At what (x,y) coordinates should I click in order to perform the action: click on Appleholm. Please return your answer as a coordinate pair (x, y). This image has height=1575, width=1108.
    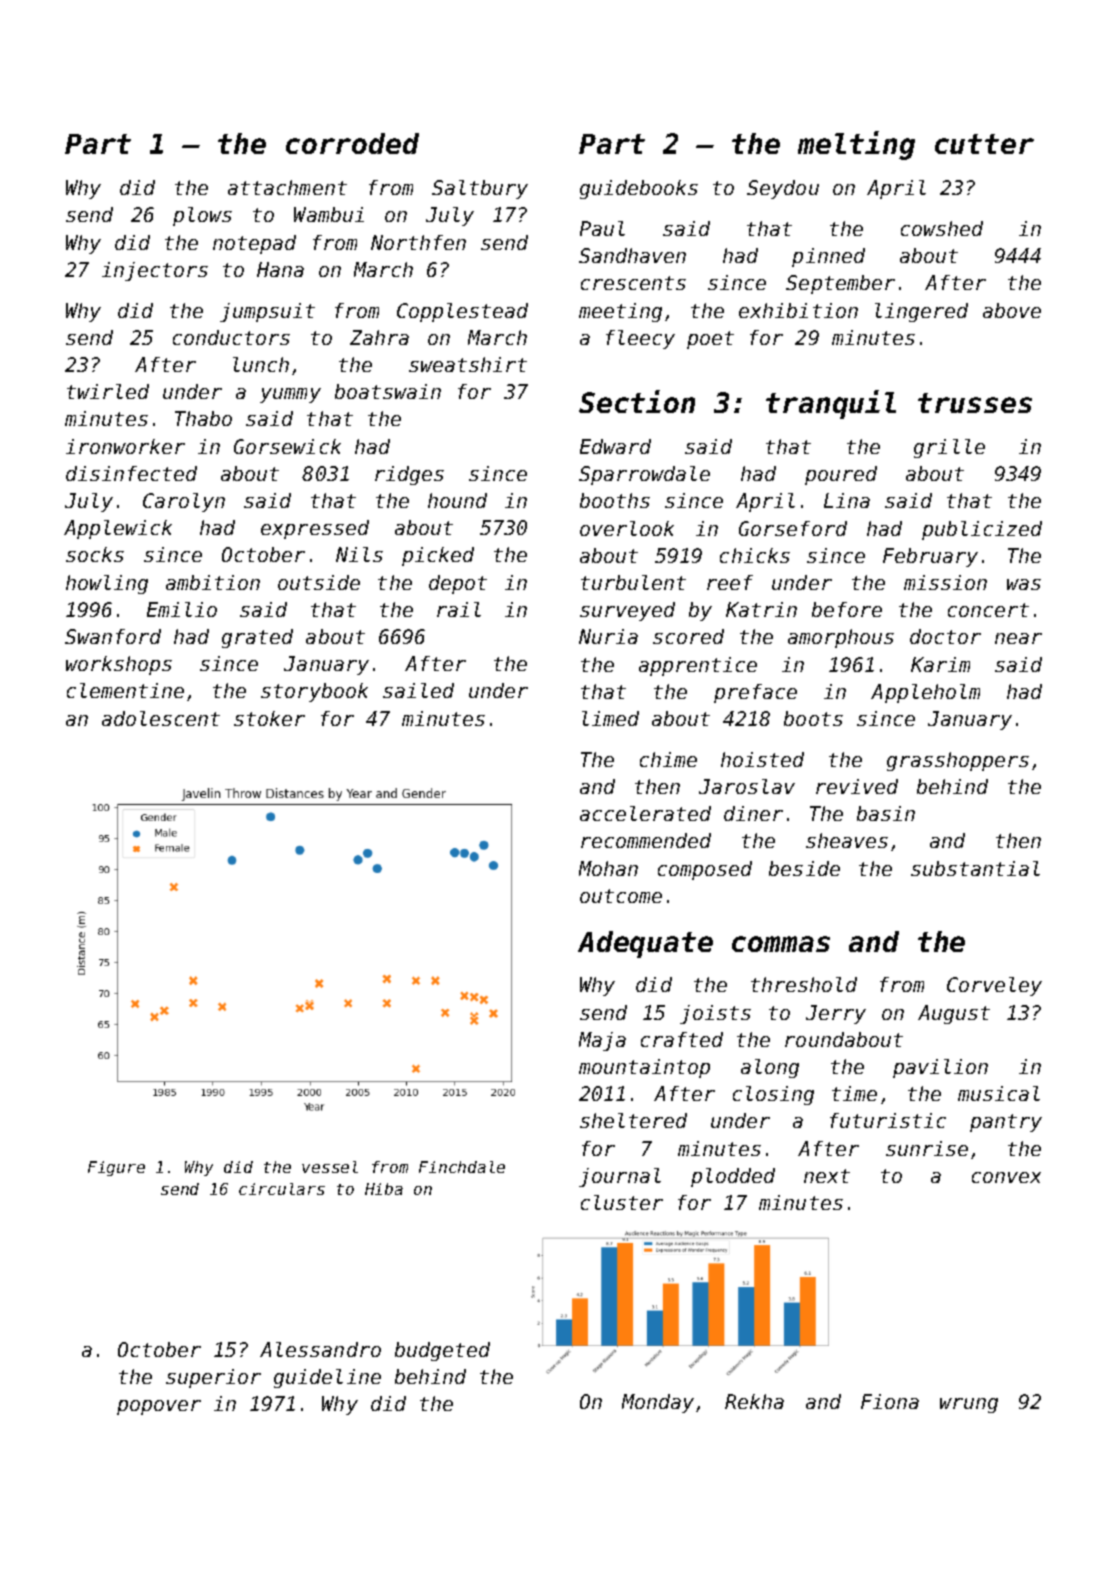
    Looking at the image, I should click on (925, 693).
